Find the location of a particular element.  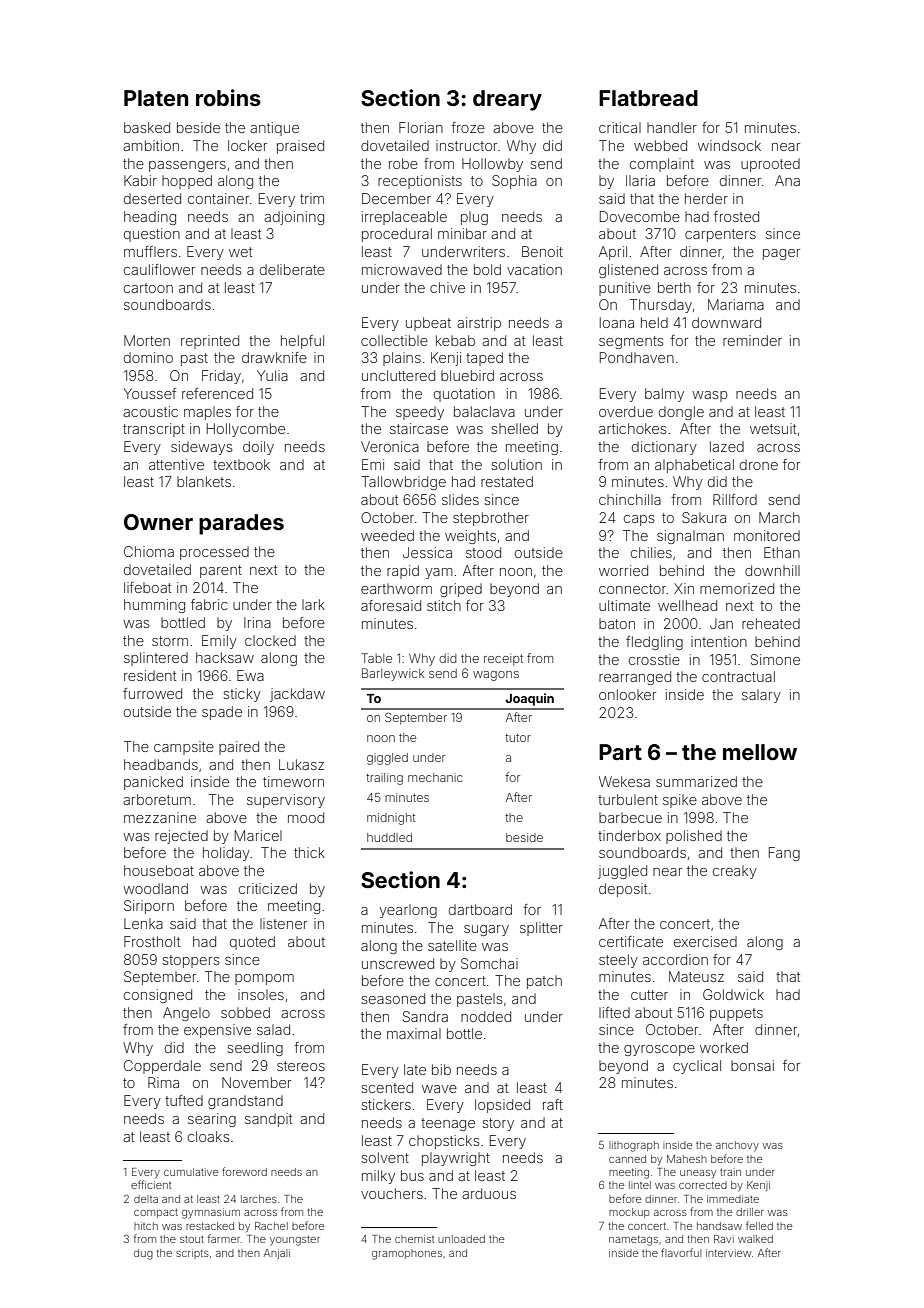

efficient is located at coordinates (151, 1184).
